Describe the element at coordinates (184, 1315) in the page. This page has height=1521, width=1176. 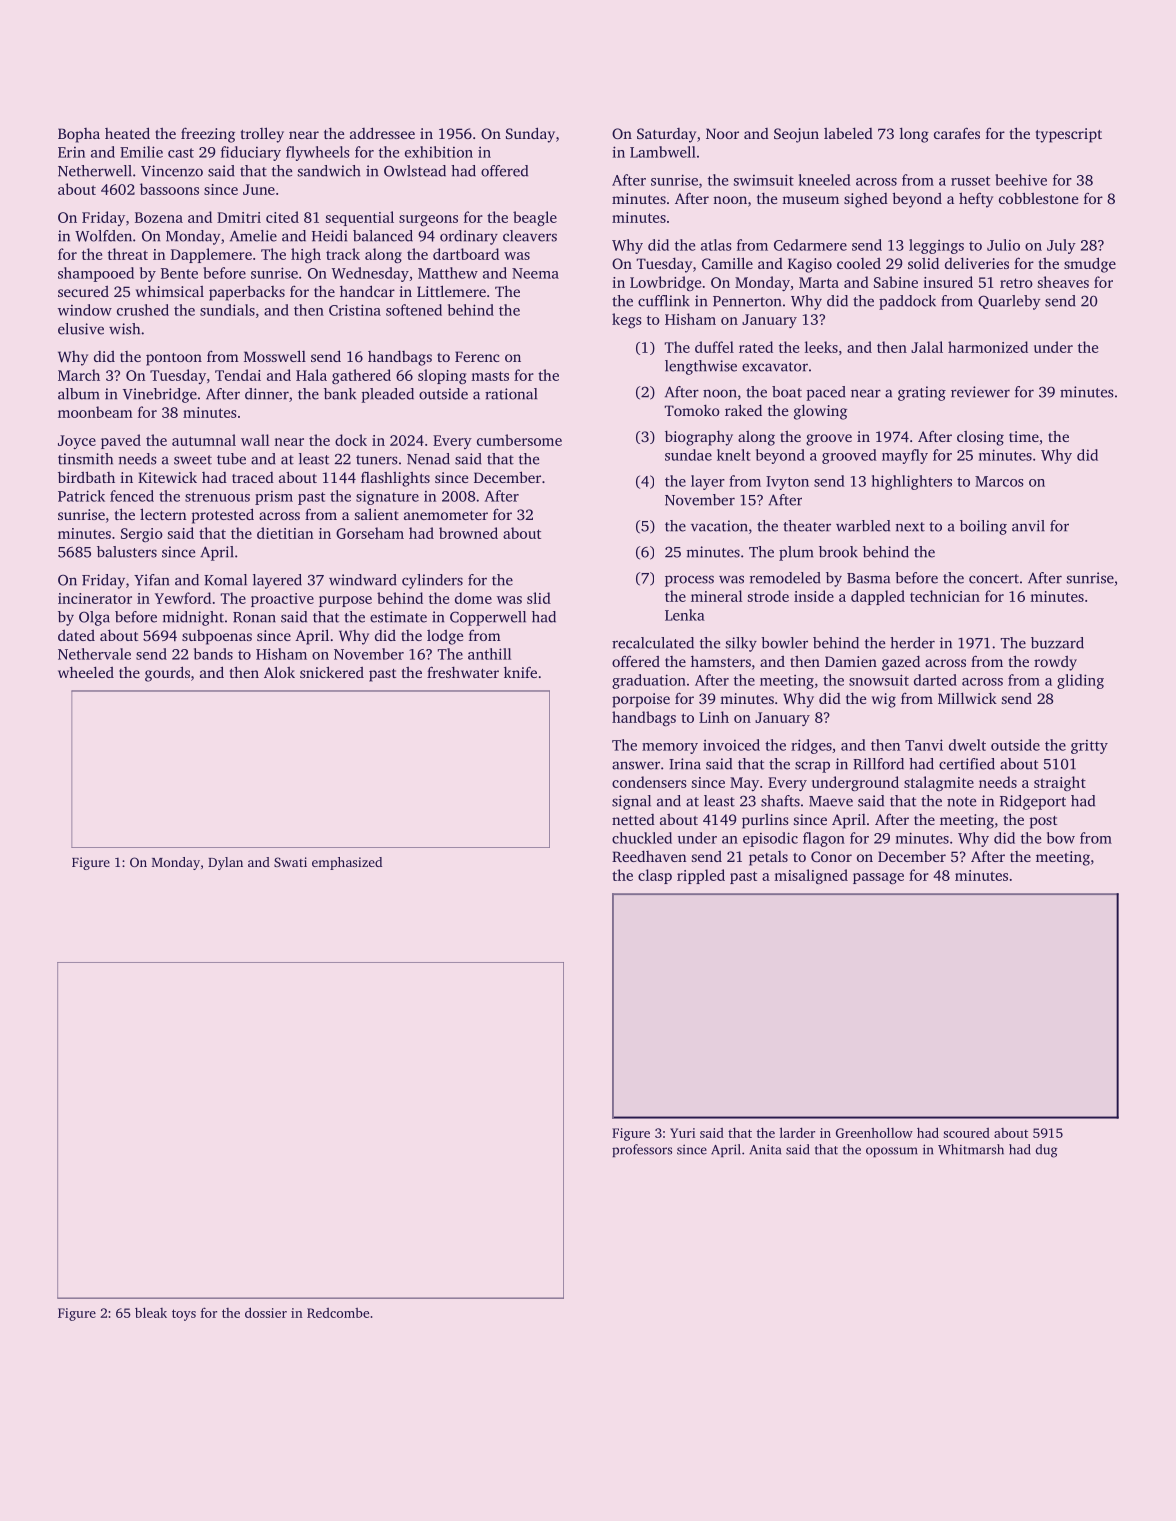
I see `toys` at that location.
